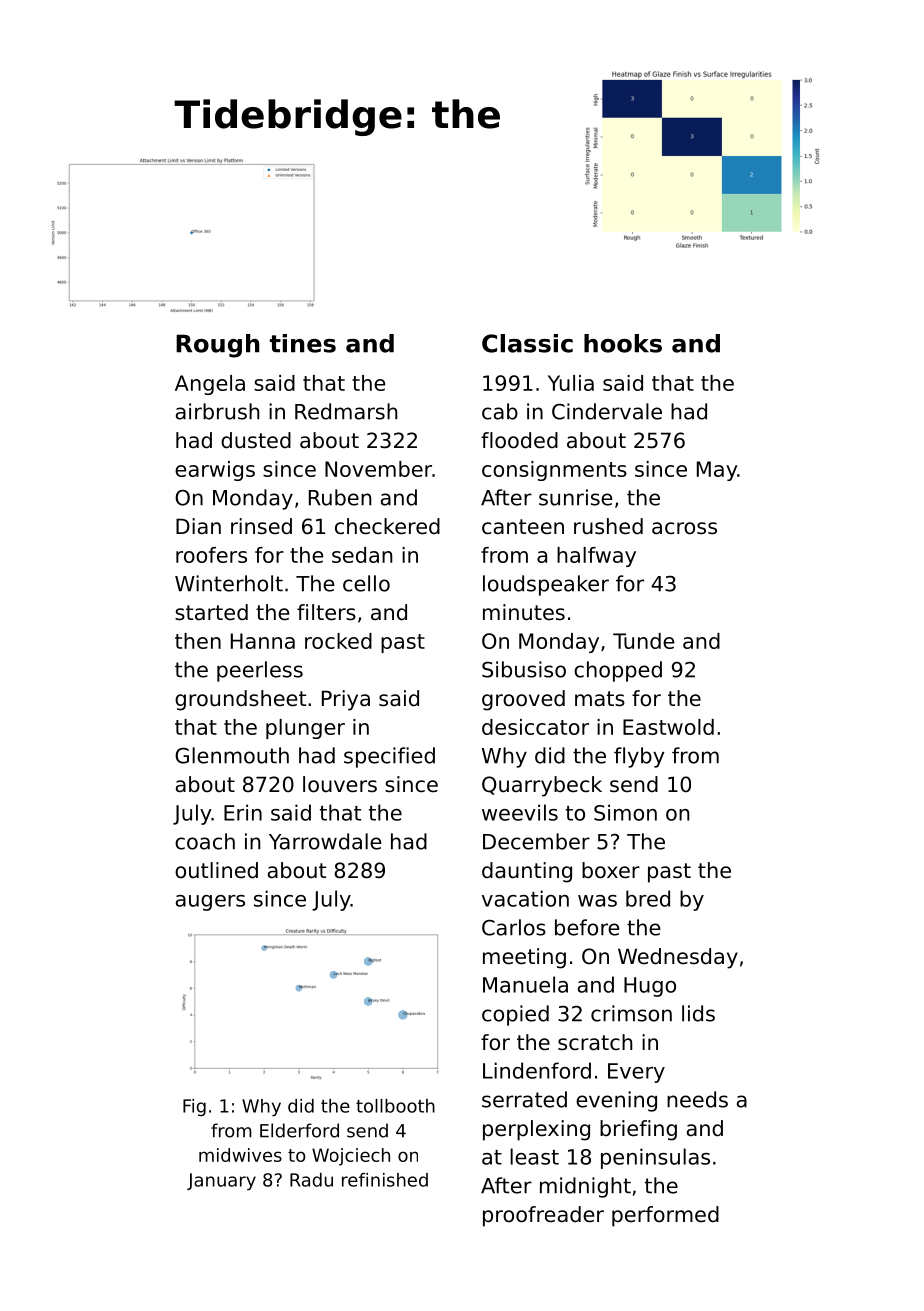 This screenshot has width=924, height=1311. Describe the element at coordinates (515, 1015) in the screenshot. I see `copied` at that location.
